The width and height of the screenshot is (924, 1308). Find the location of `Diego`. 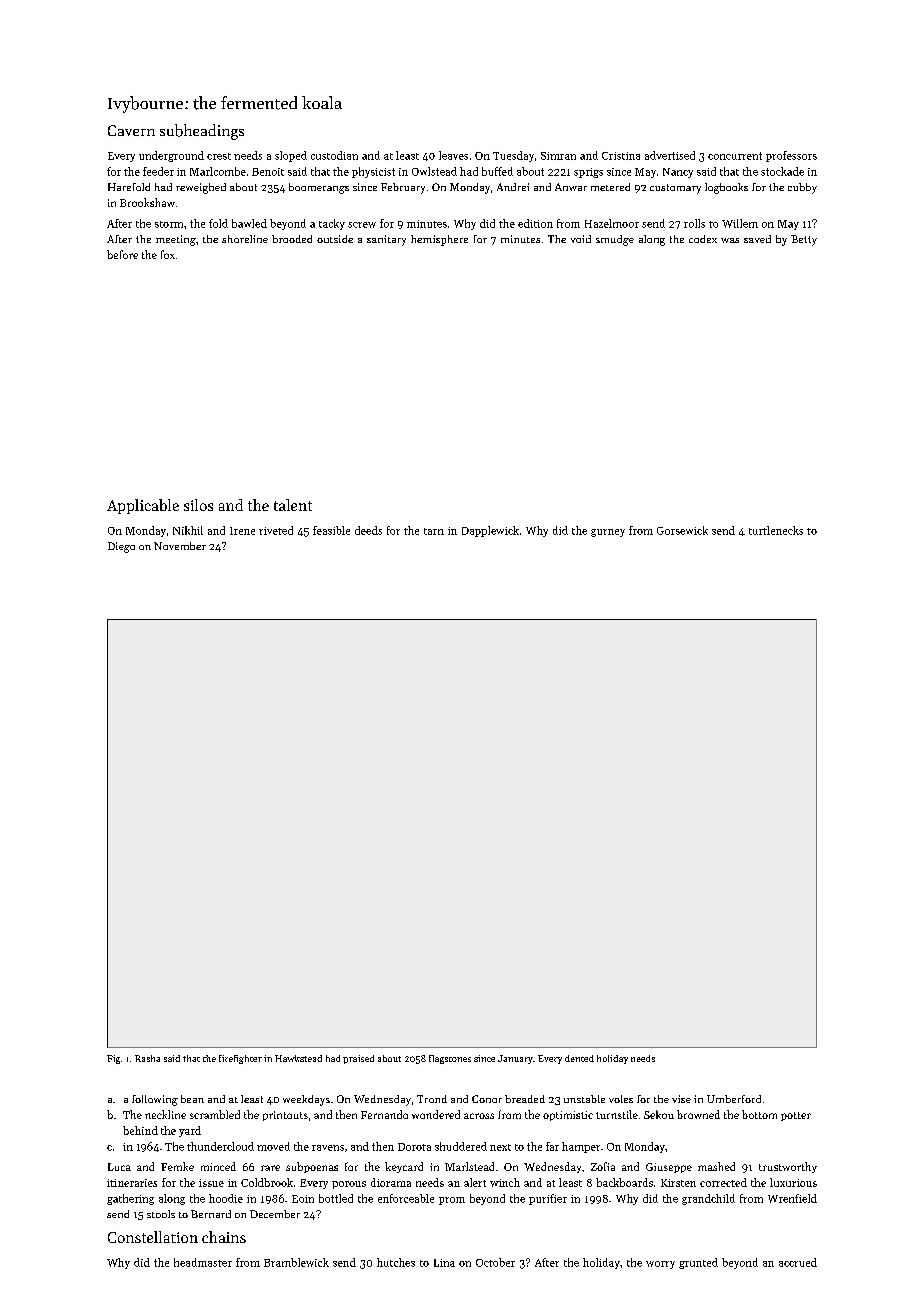

Diego is located at coordinates (121, 547).
